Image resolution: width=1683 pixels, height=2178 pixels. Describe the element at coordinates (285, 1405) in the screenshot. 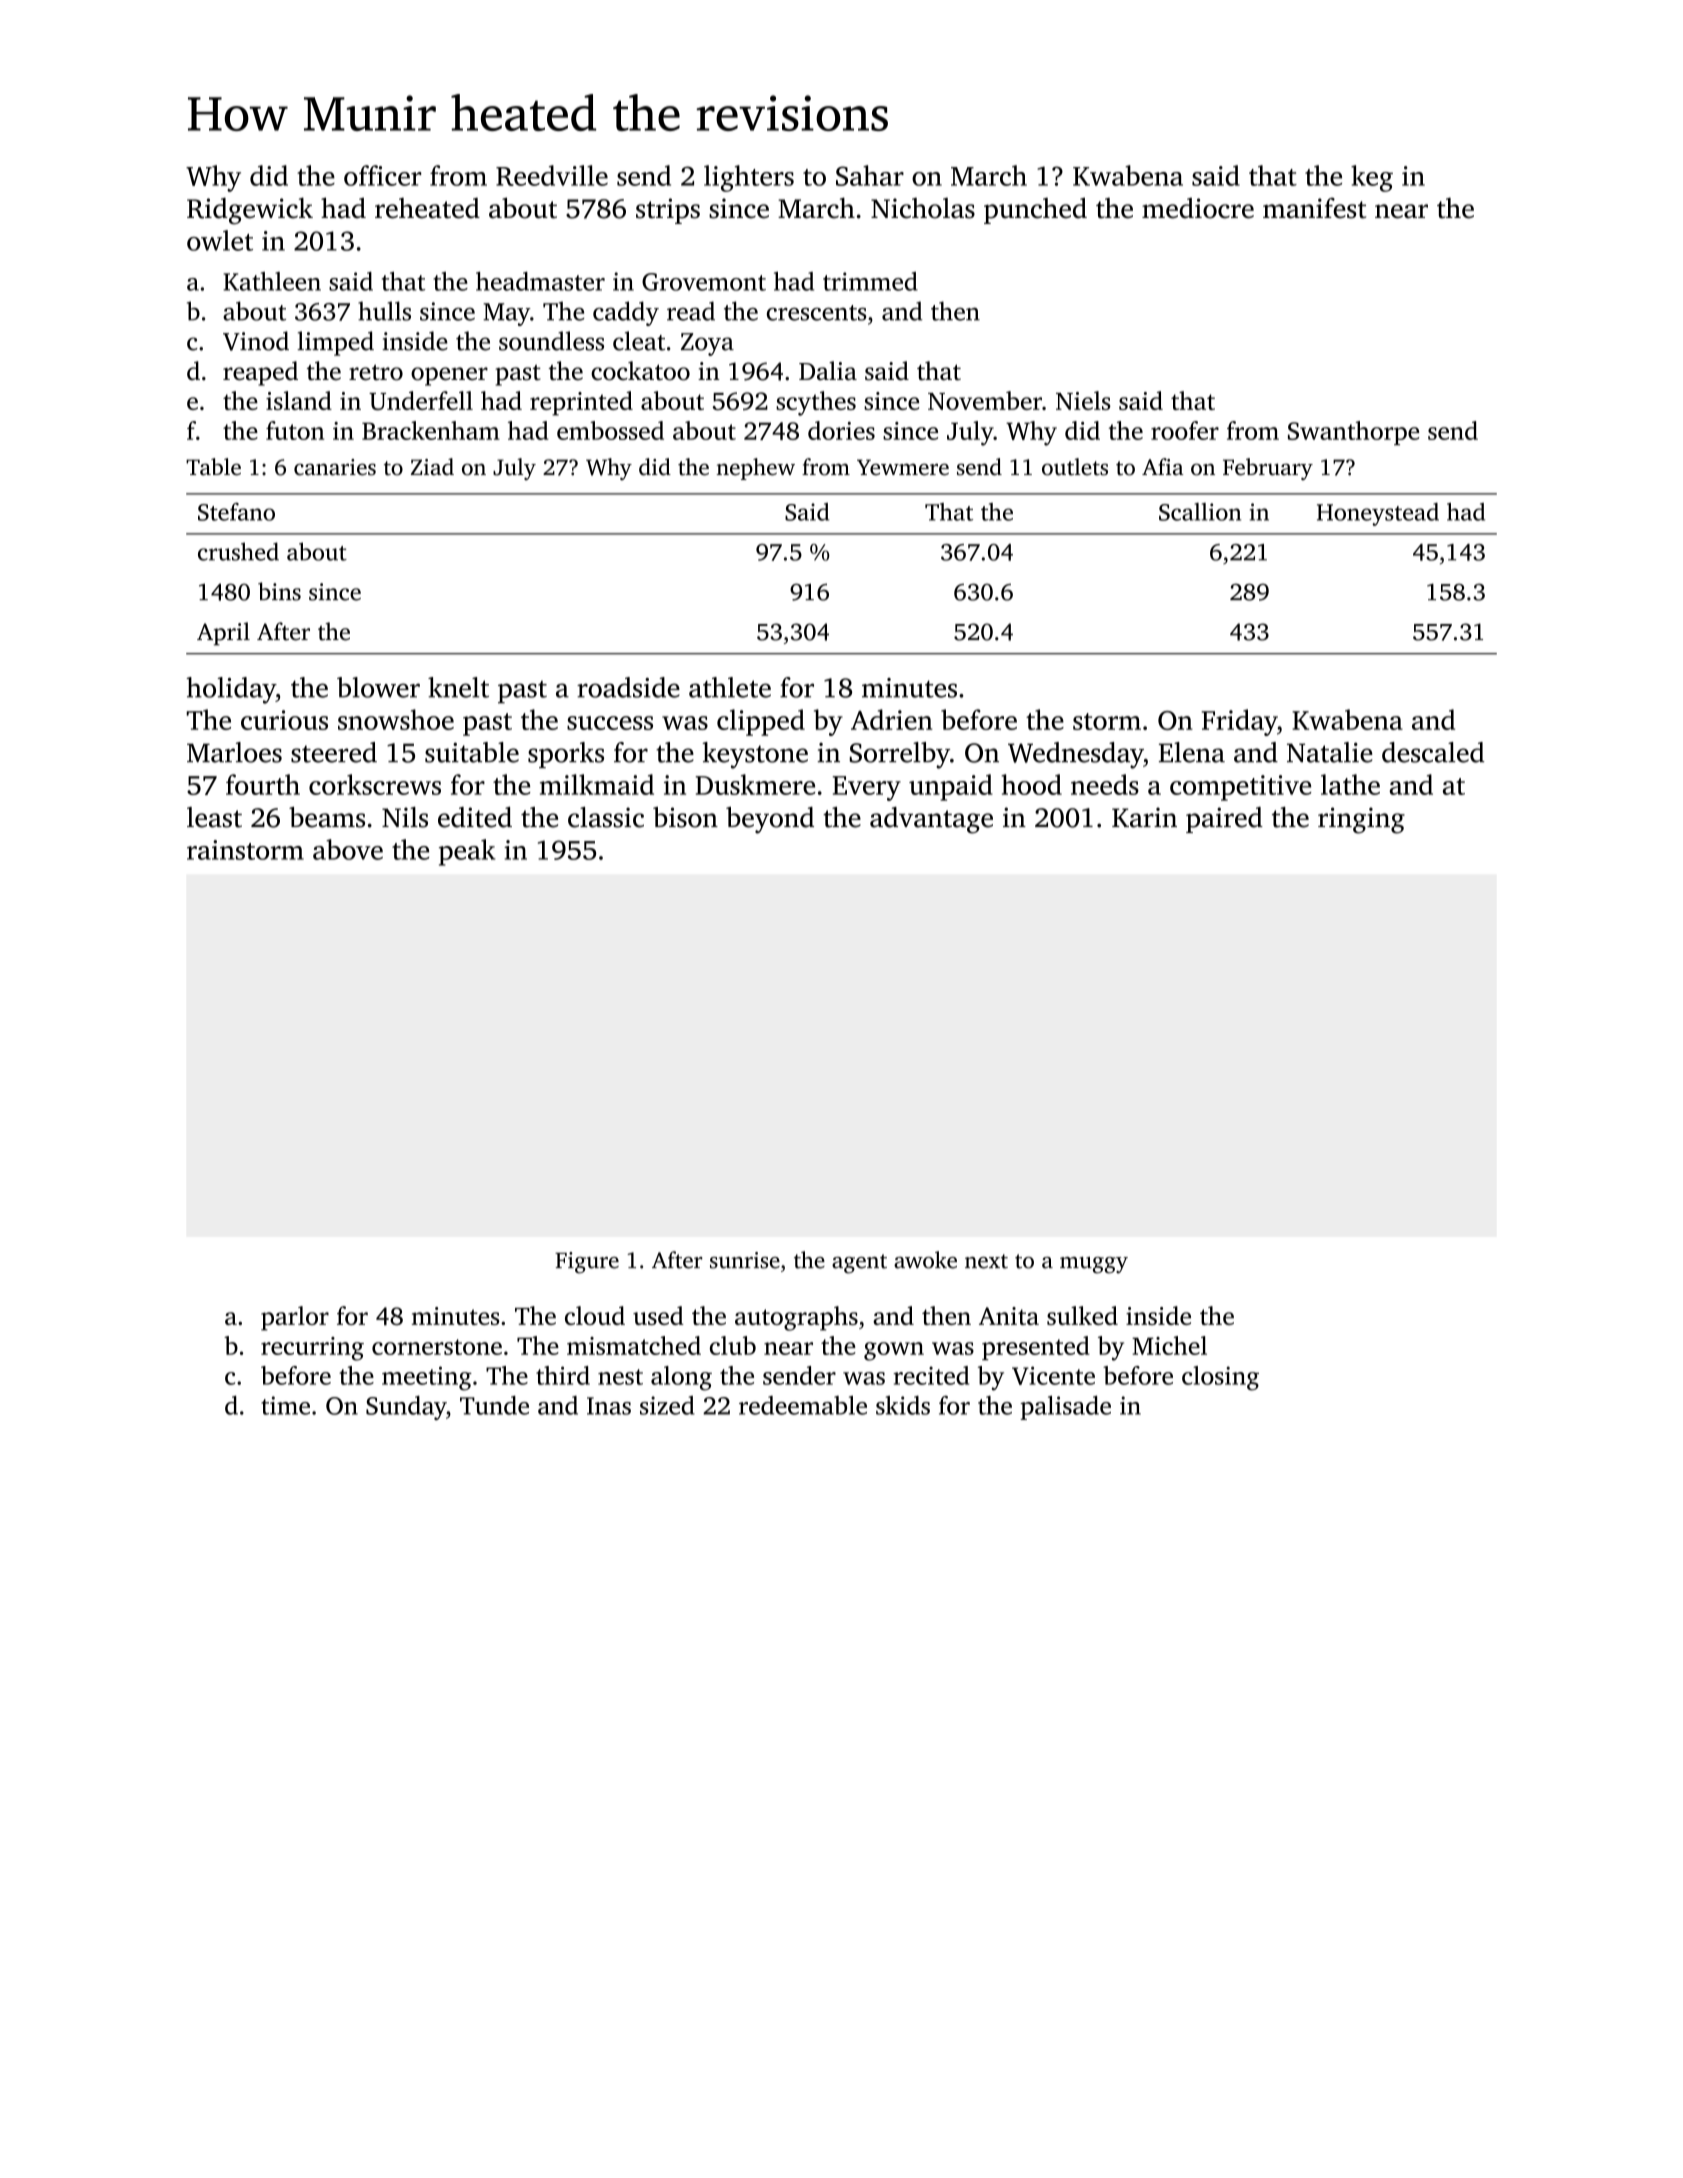

I see `time` at that location.
